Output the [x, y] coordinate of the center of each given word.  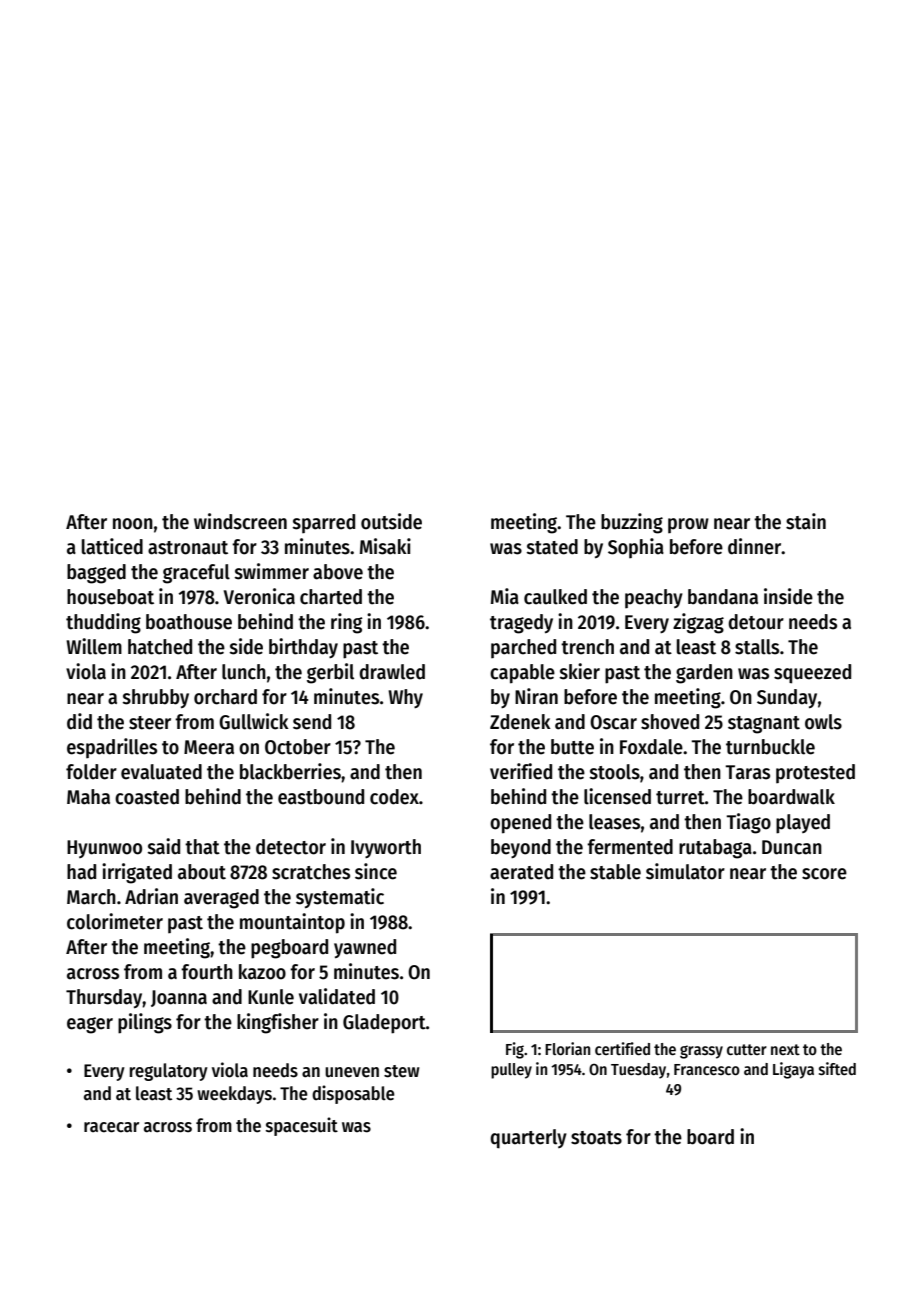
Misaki [385, 546]
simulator [685, 871]
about [202, 872]
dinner [755, 546]
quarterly [528, 1139]
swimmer [271, 571]
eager [90, 1025]
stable [615, 872]
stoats [596, 1138]
